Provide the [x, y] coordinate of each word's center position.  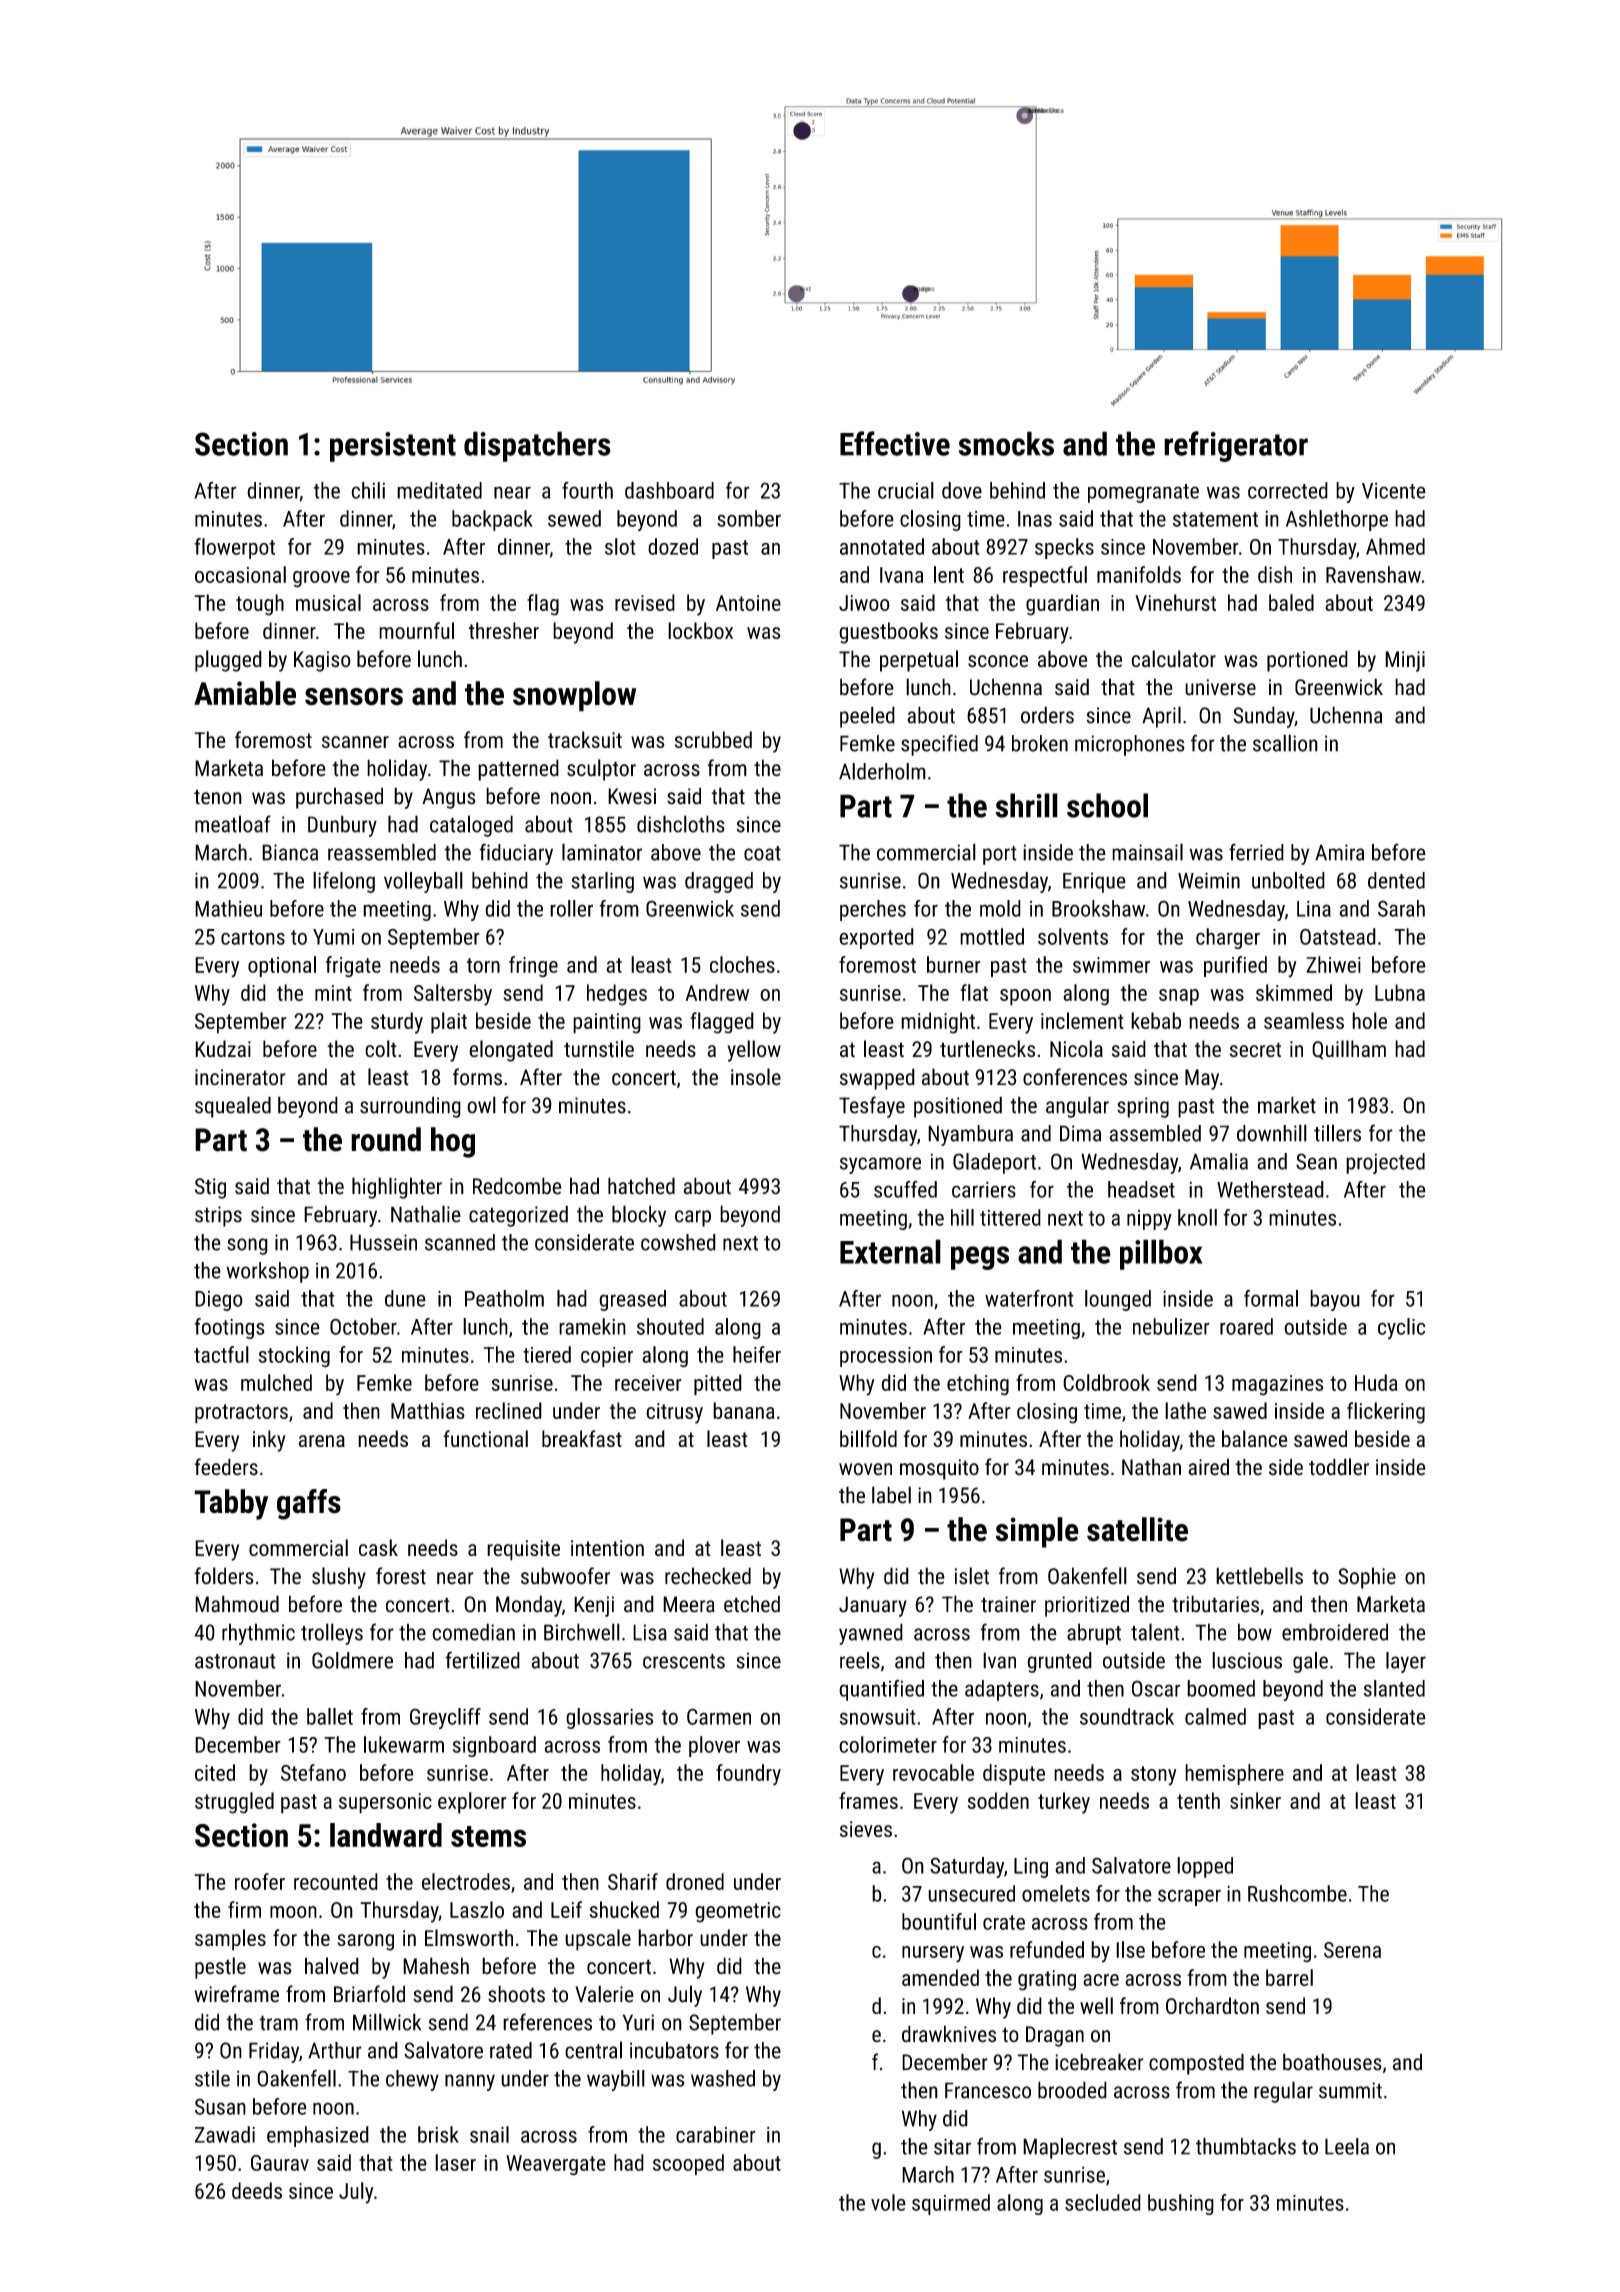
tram [278, 2023]
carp [693, 1218]
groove [321, 579]
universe [1220, 687]
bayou [1335, 1300]
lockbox [700, 630]
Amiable [245, 693]
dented [1396, 880]
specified [939, 745]
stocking [294, 1357]
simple [1037, 1532]
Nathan [1151, 1467]
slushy [339, 1578]
